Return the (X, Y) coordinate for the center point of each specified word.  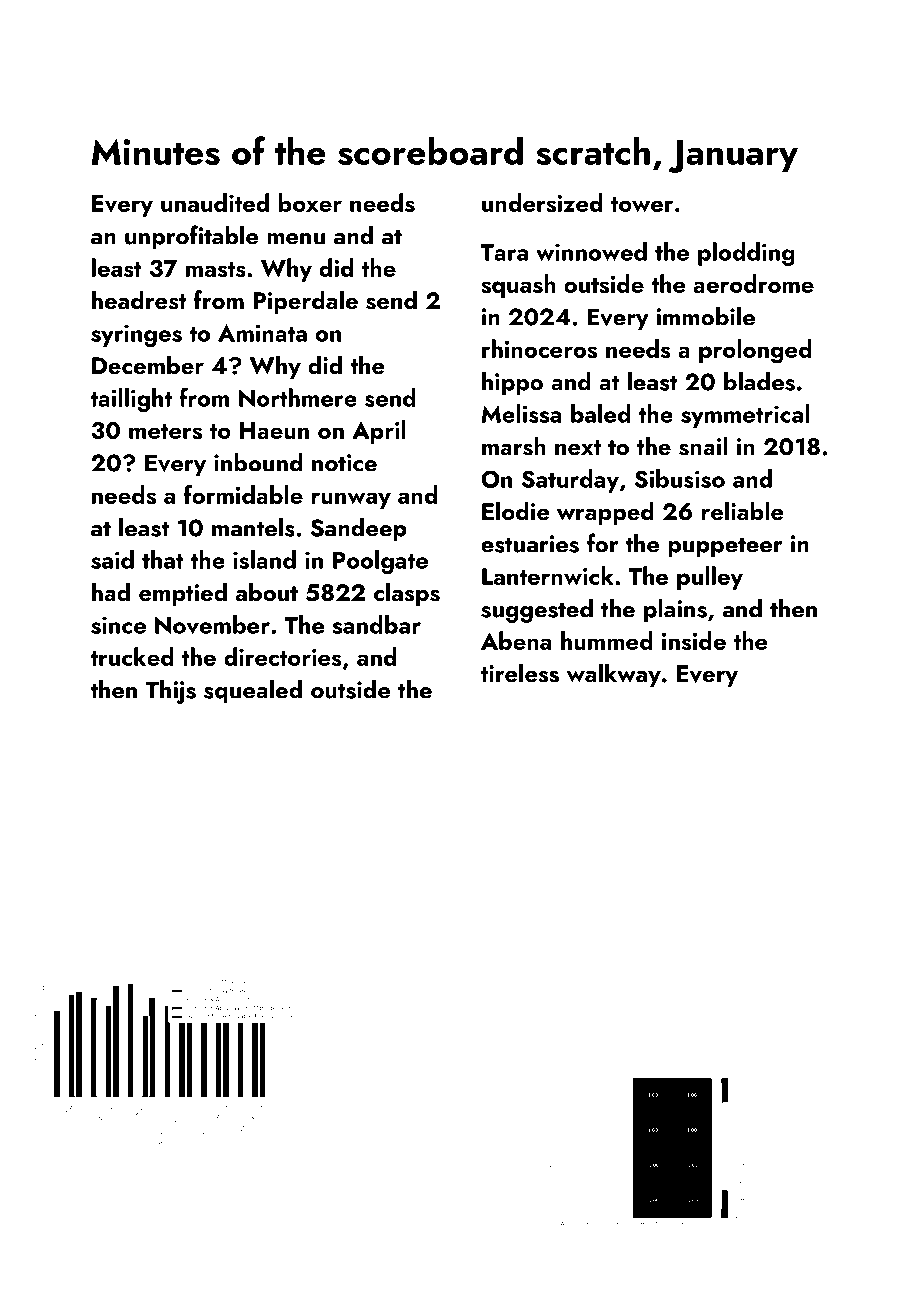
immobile (705, 316)
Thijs (171, 692)
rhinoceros (539, 348)
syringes (136, 335)
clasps (407, 594)
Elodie (516, 510)
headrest (139, 300)
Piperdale (305, 302)
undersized (542, 202)
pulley (710, 578)
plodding (746, 254)
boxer (310, 202)
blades (759, 381)
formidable (243, 494)
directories (282, 656)
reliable (743, 510)
